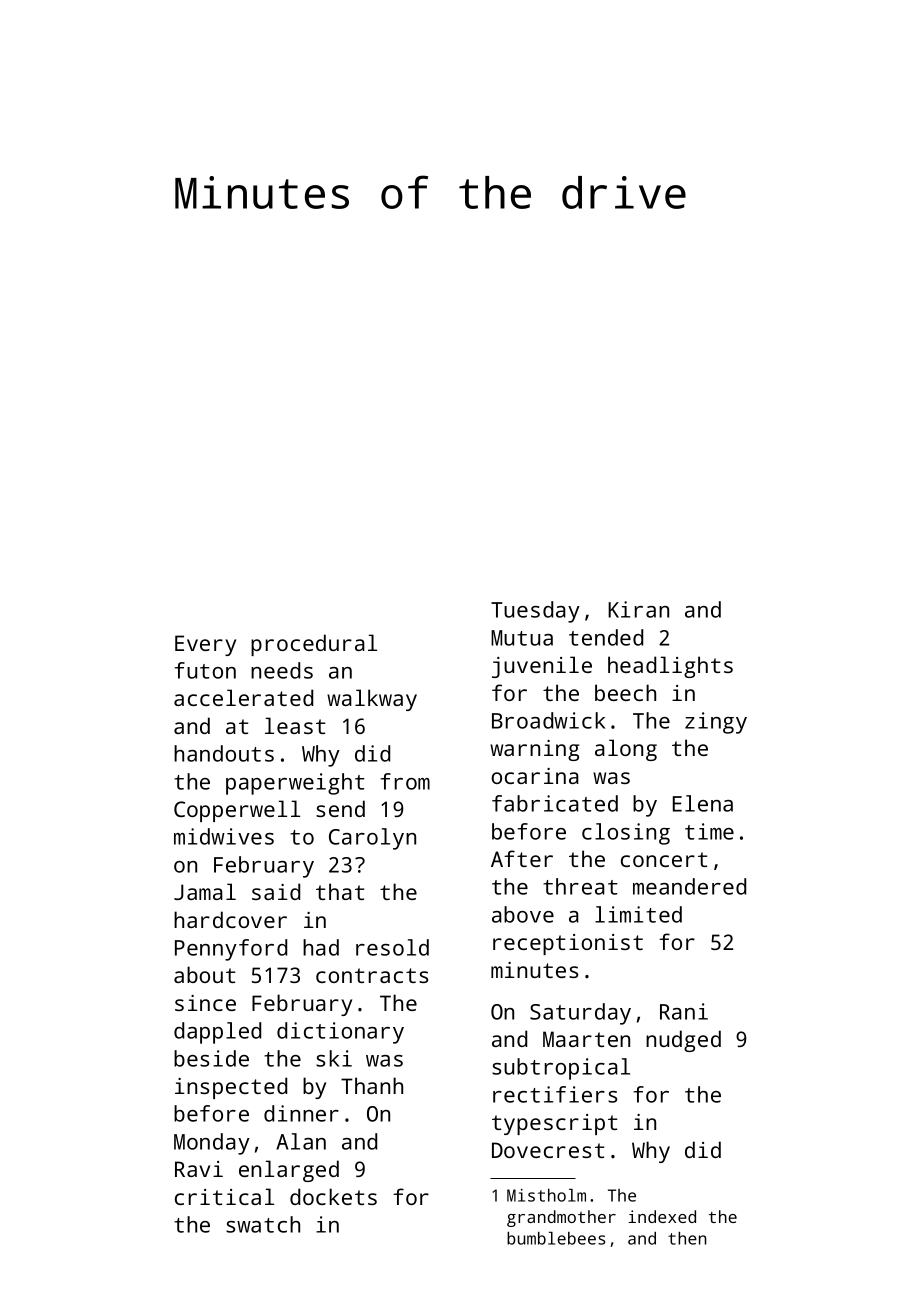 This screenshot has width=924, height=1311. What do you see at coordinates (626, 750) in the screenshot?
I see `along` at bounding box center [626, 750].
